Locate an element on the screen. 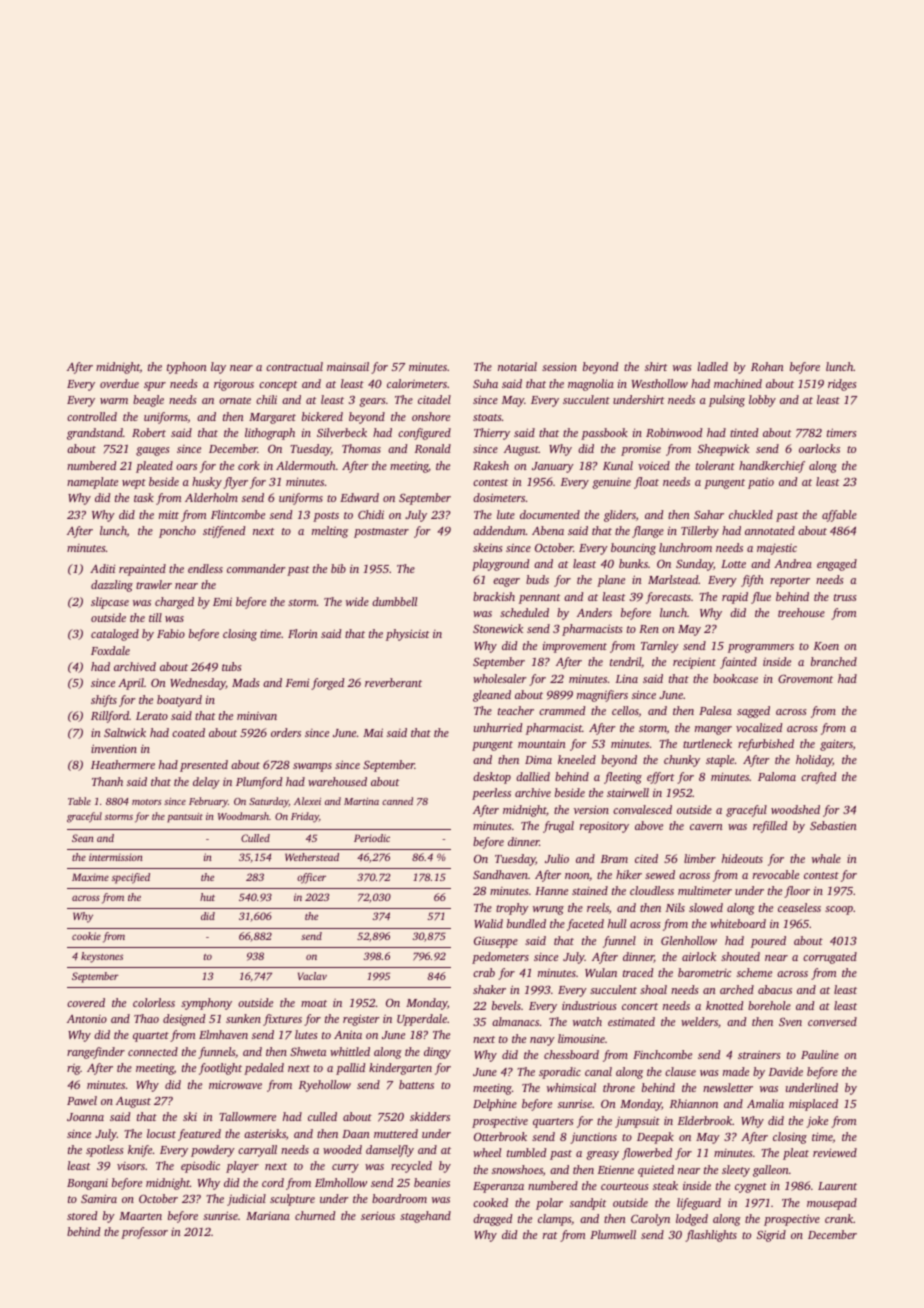 The height and width of the screenshot is (1308, 924). steak is located at coordinates (665, 1185).
